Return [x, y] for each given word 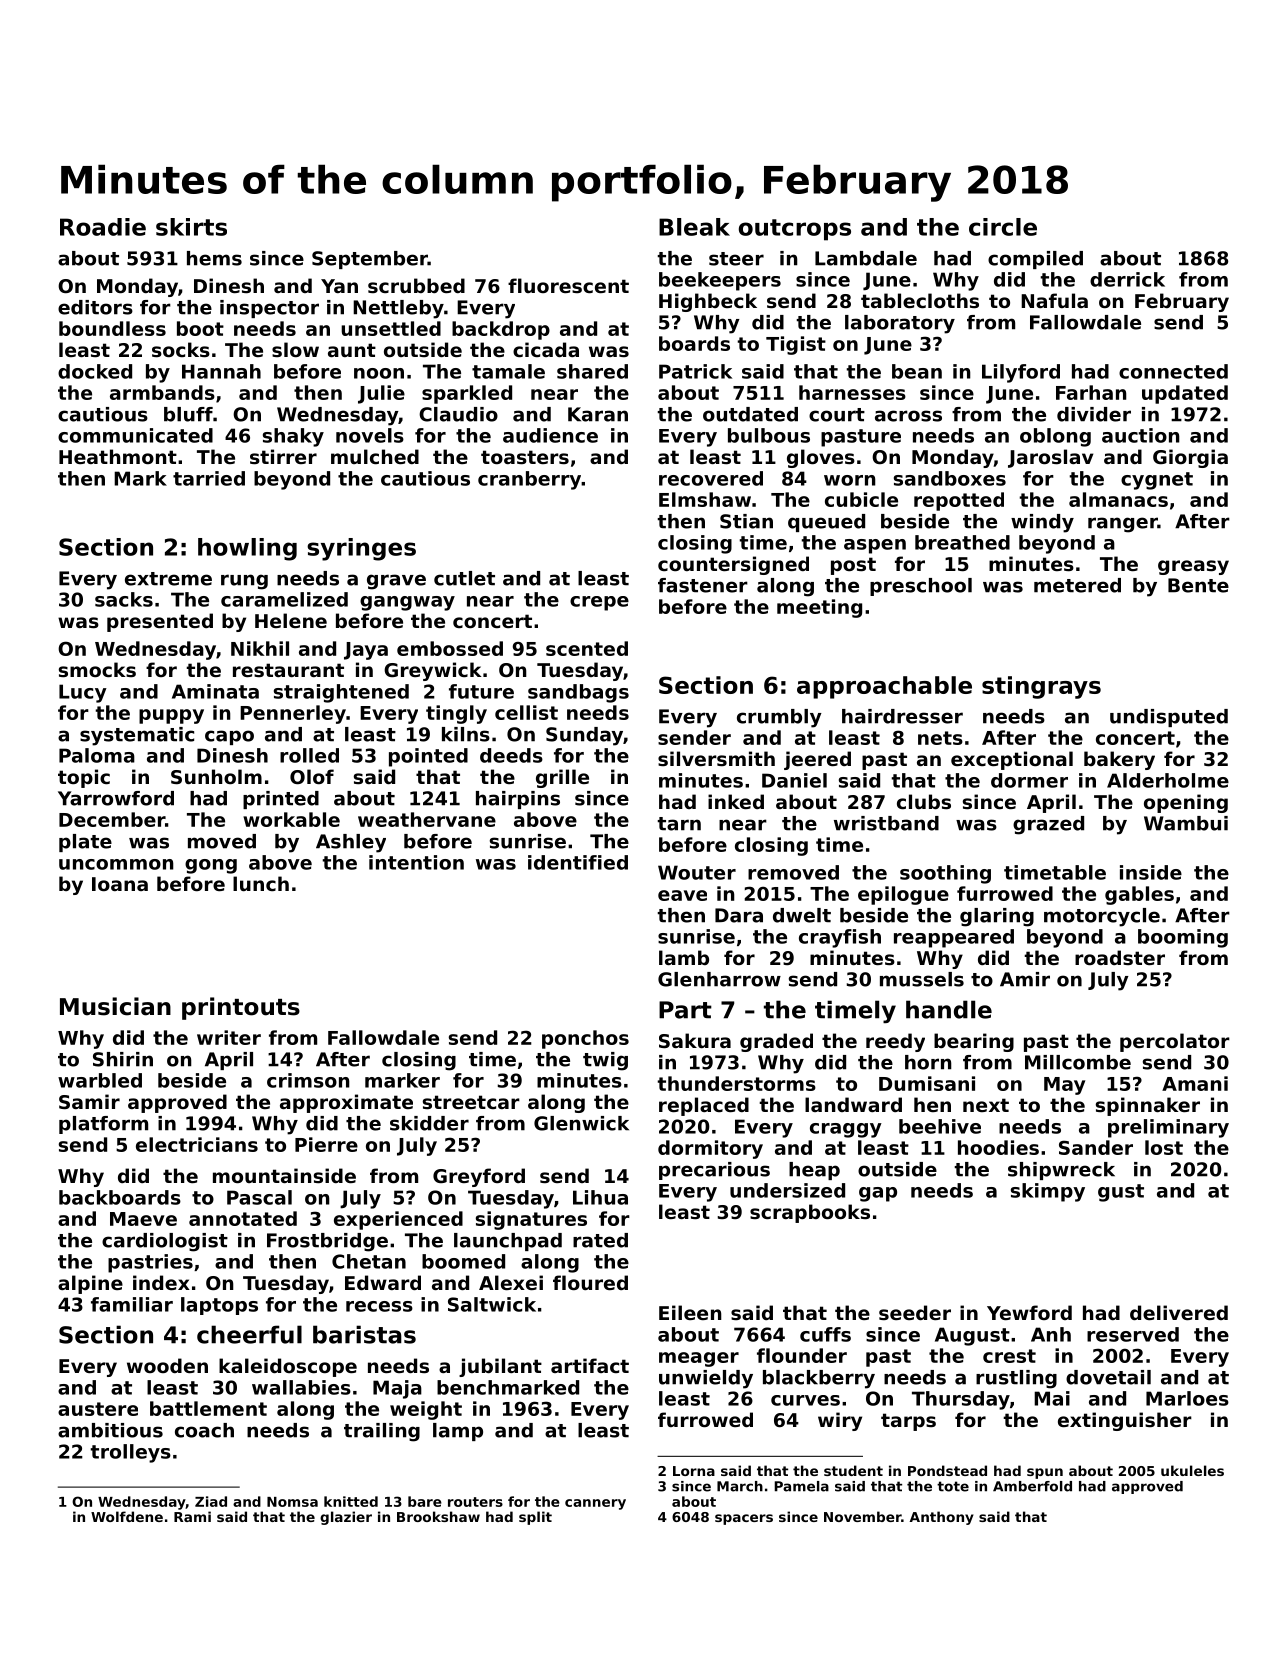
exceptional [1012, 760]
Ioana [120, 884]
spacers [744, 1519]
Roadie [103, 227]
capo [229, 737]
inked [736, 801]
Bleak [694, 227]
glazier [346, 1518]
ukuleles [1192, 1470]
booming [1183, 938]
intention [416, 862]
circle [1003, 227]
